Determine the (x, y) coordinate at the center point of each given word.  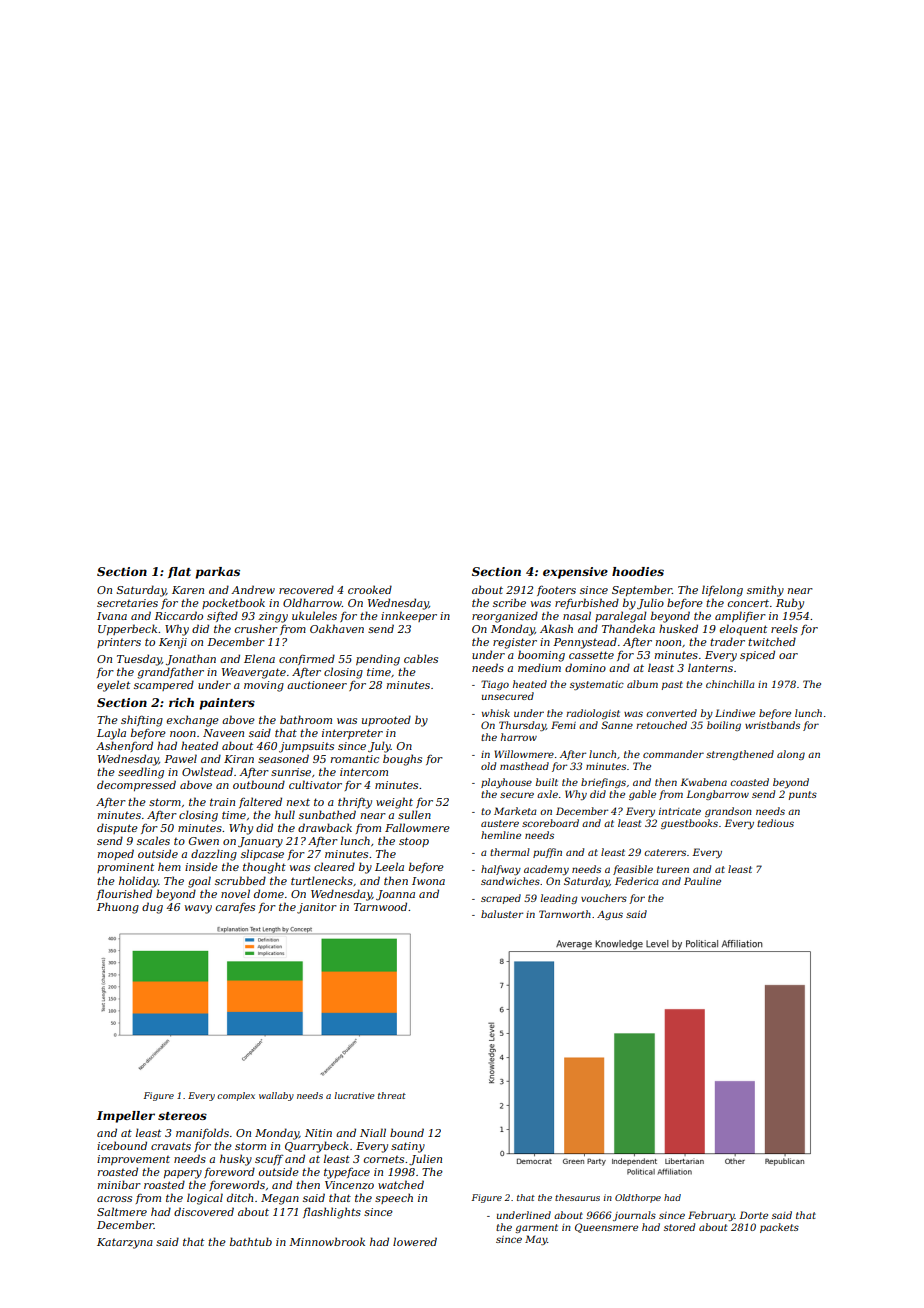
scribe (509, 602)
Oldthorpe (638, 1198)
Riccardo (178, 615)
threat (392, 1095)
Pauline (702, 881)
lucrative (354, 1095)
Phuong (118, 908)
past (672, 685)
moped (116, 854)
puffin (547, 853)
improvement (133, 1160)
